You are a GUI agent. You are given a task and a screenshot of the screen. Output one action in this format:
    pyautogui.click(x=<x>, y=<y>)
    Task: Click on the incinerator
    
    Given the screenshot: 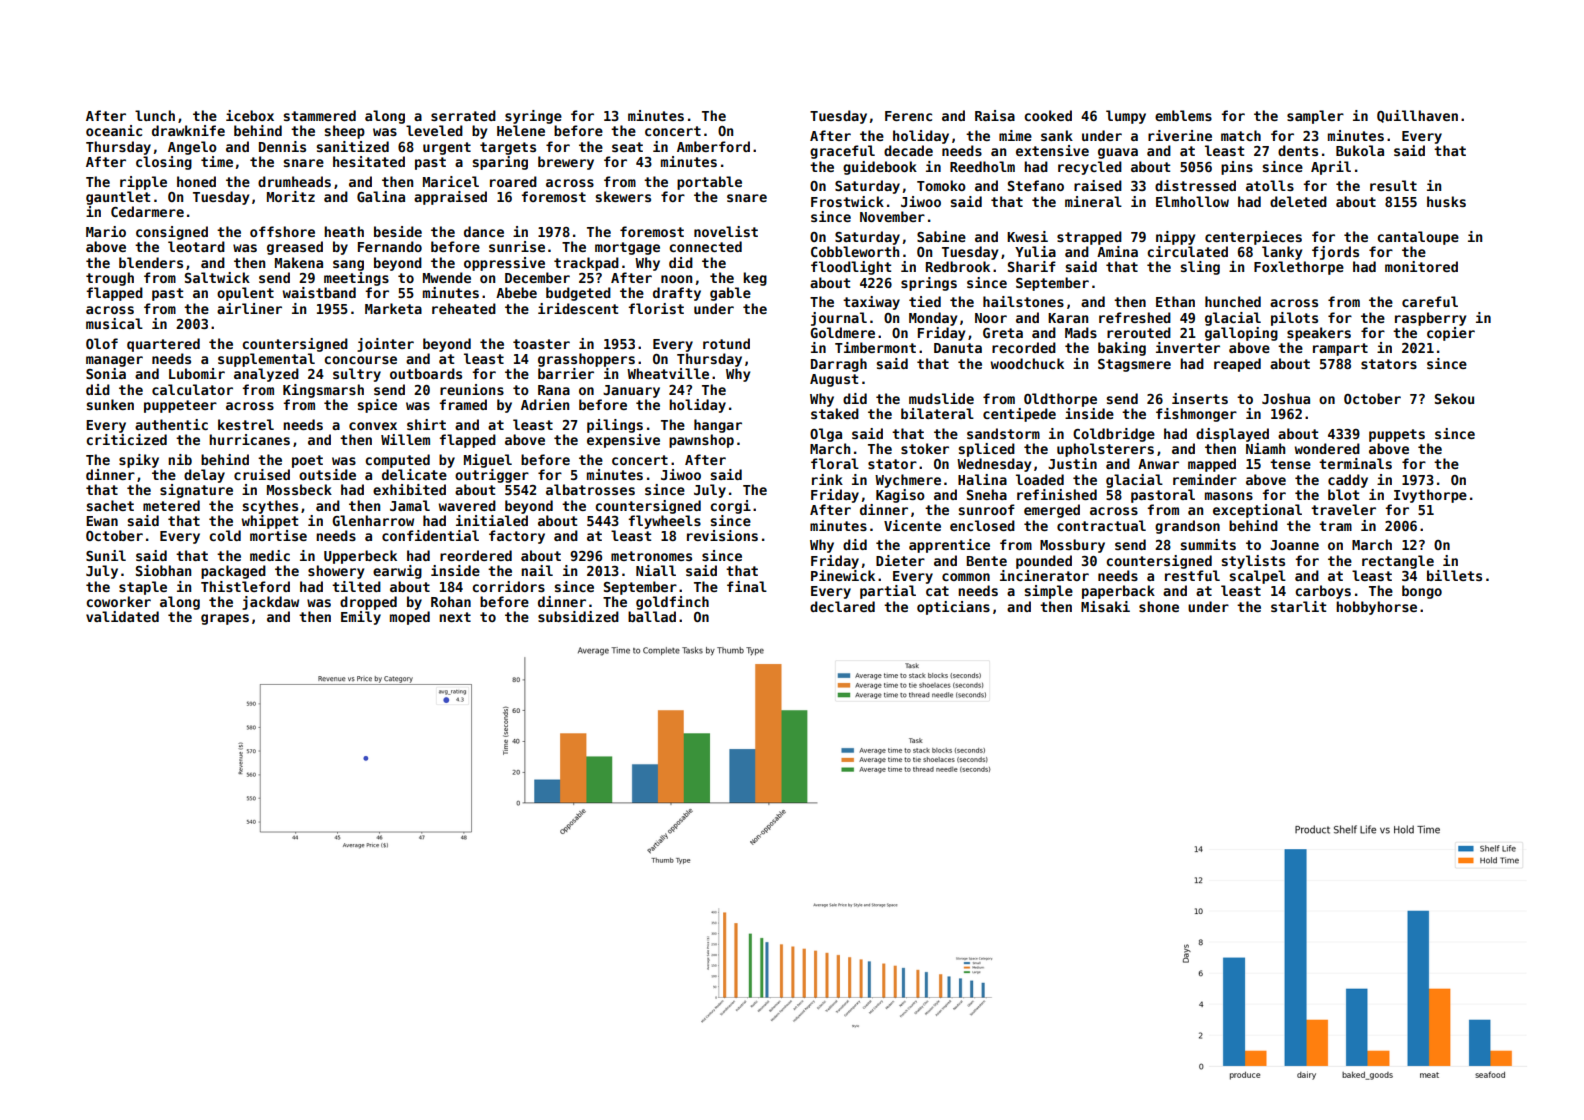 What is the action you would take?
    pyautogui.click(x=1044, y=575)
